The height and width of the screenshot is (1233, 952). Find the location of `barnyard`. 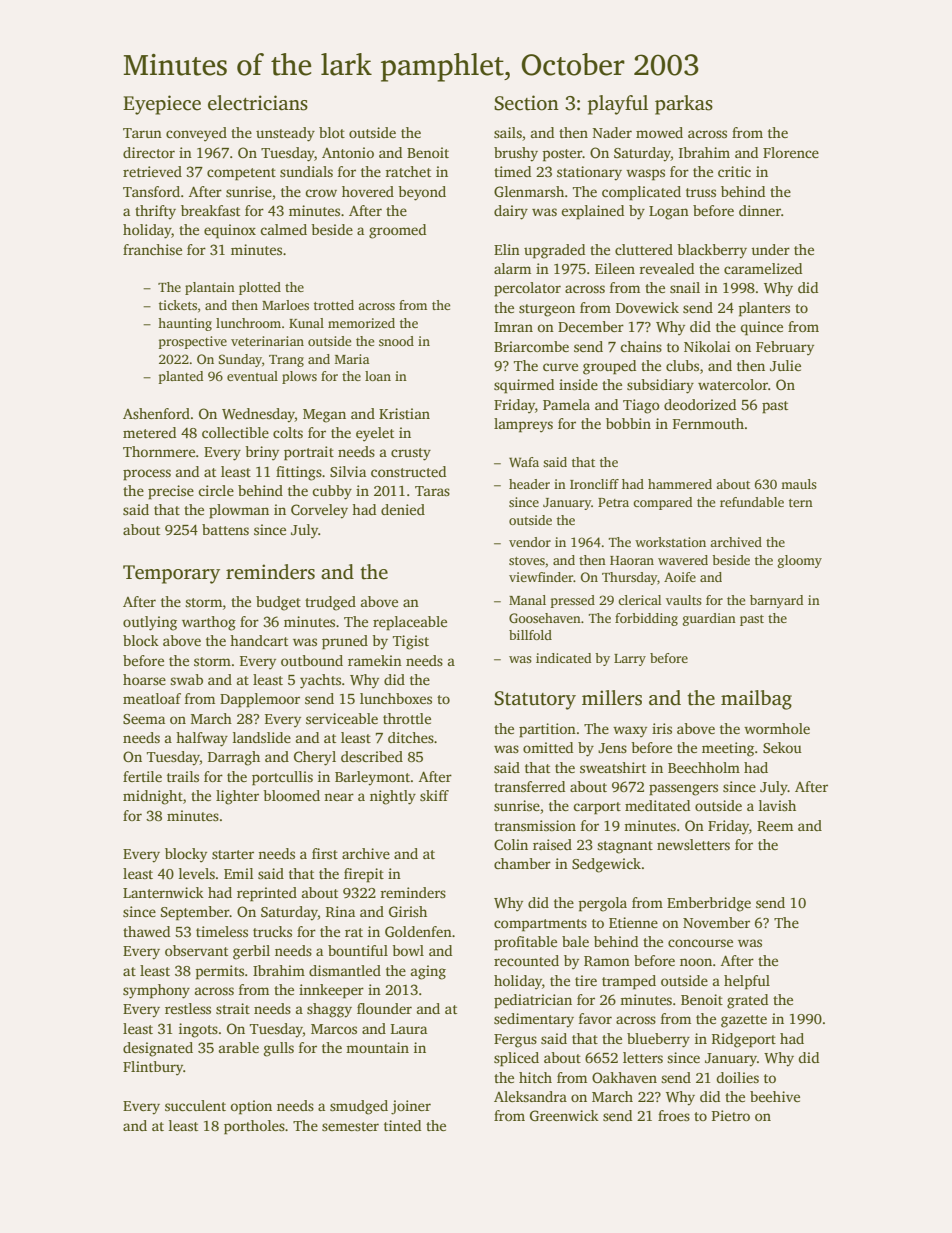

barnyard is located at coordinates (776, 601).
